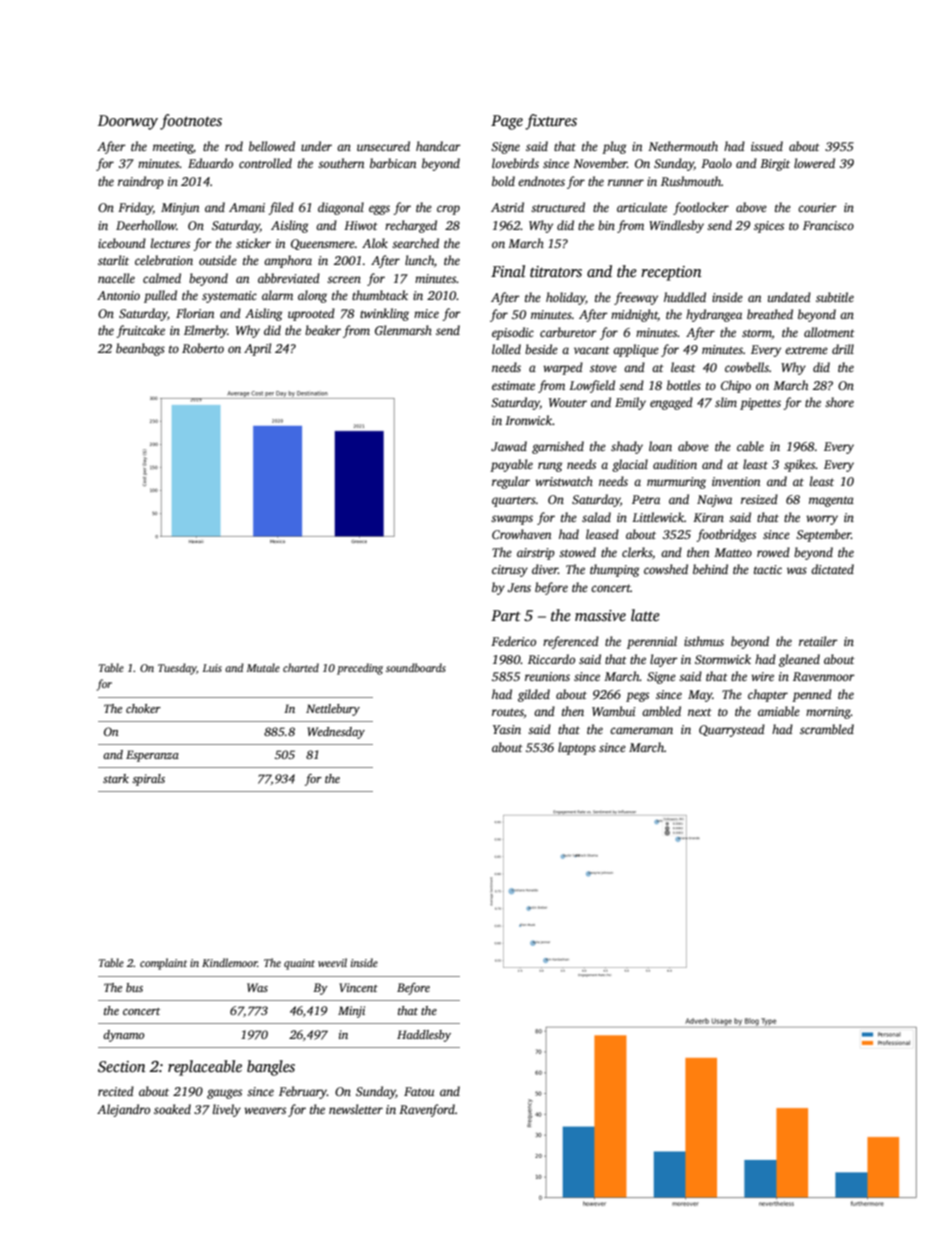 This screenshot has width=952, height=1233. What do you see at coordinates (424, 1036) in the screenshot?
I see `Haddlesby` at bounding box center [424, 1036].
